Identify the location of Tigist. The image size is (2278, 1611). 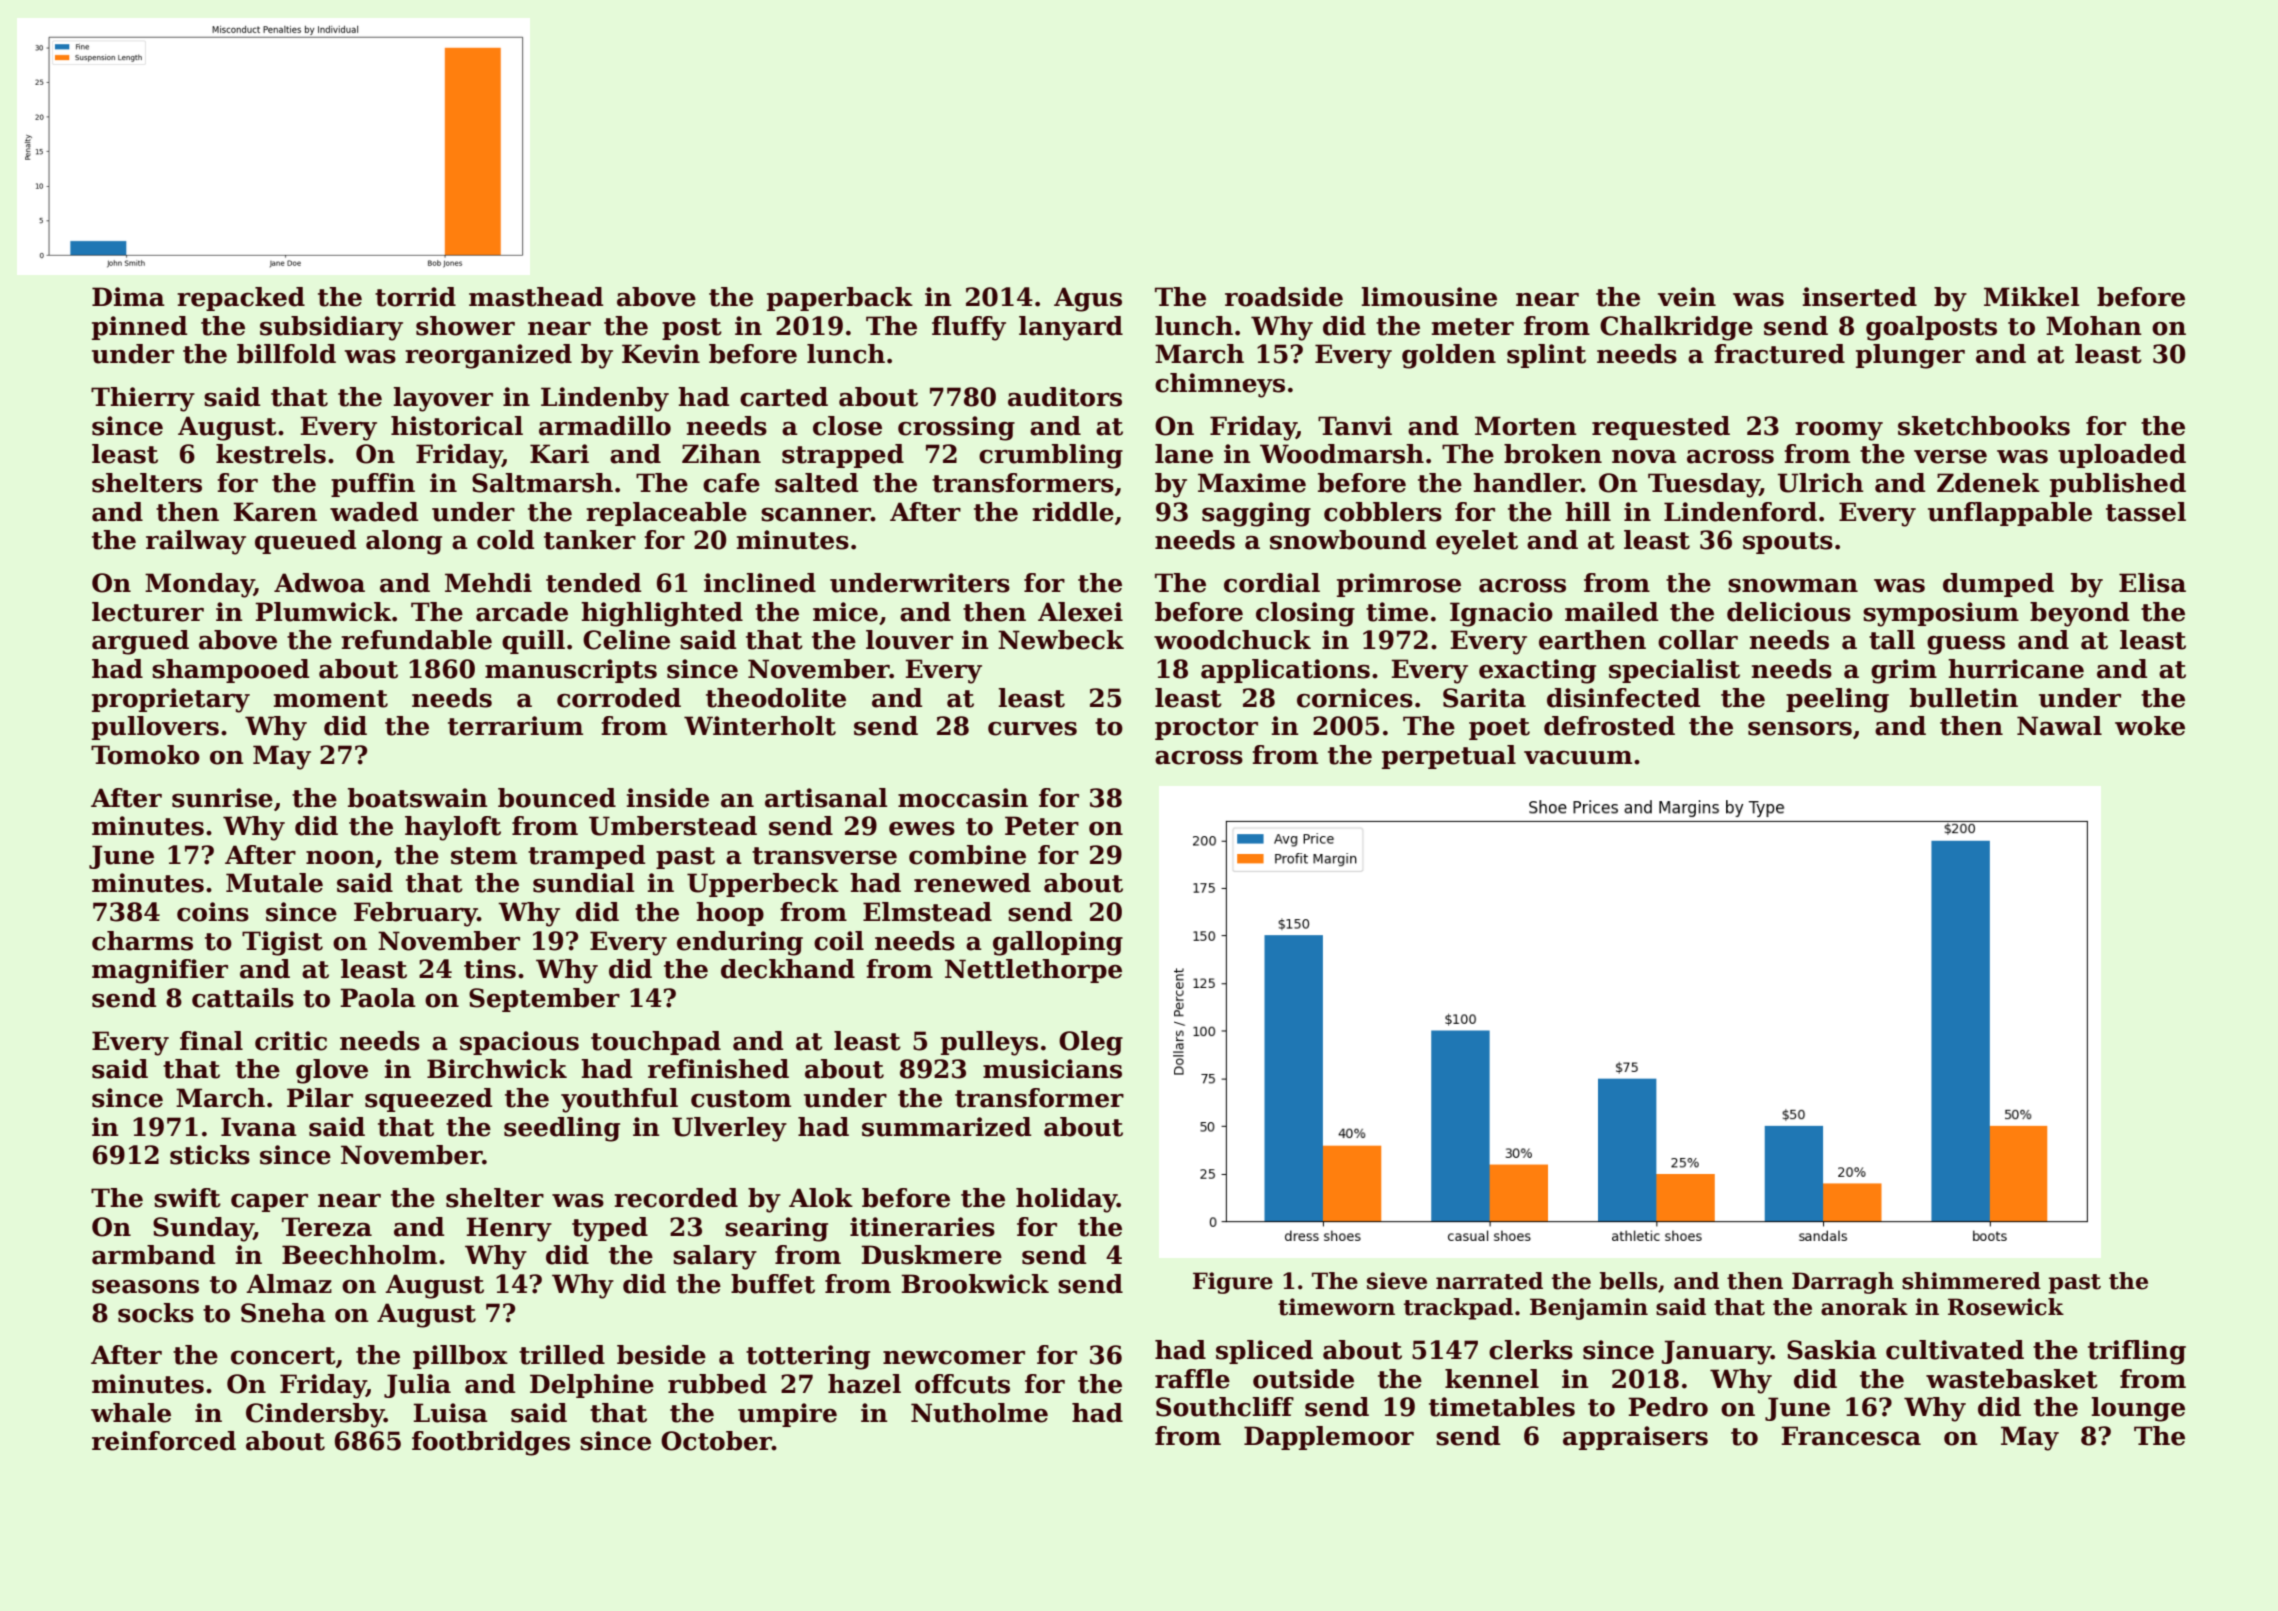
(282, 943).
